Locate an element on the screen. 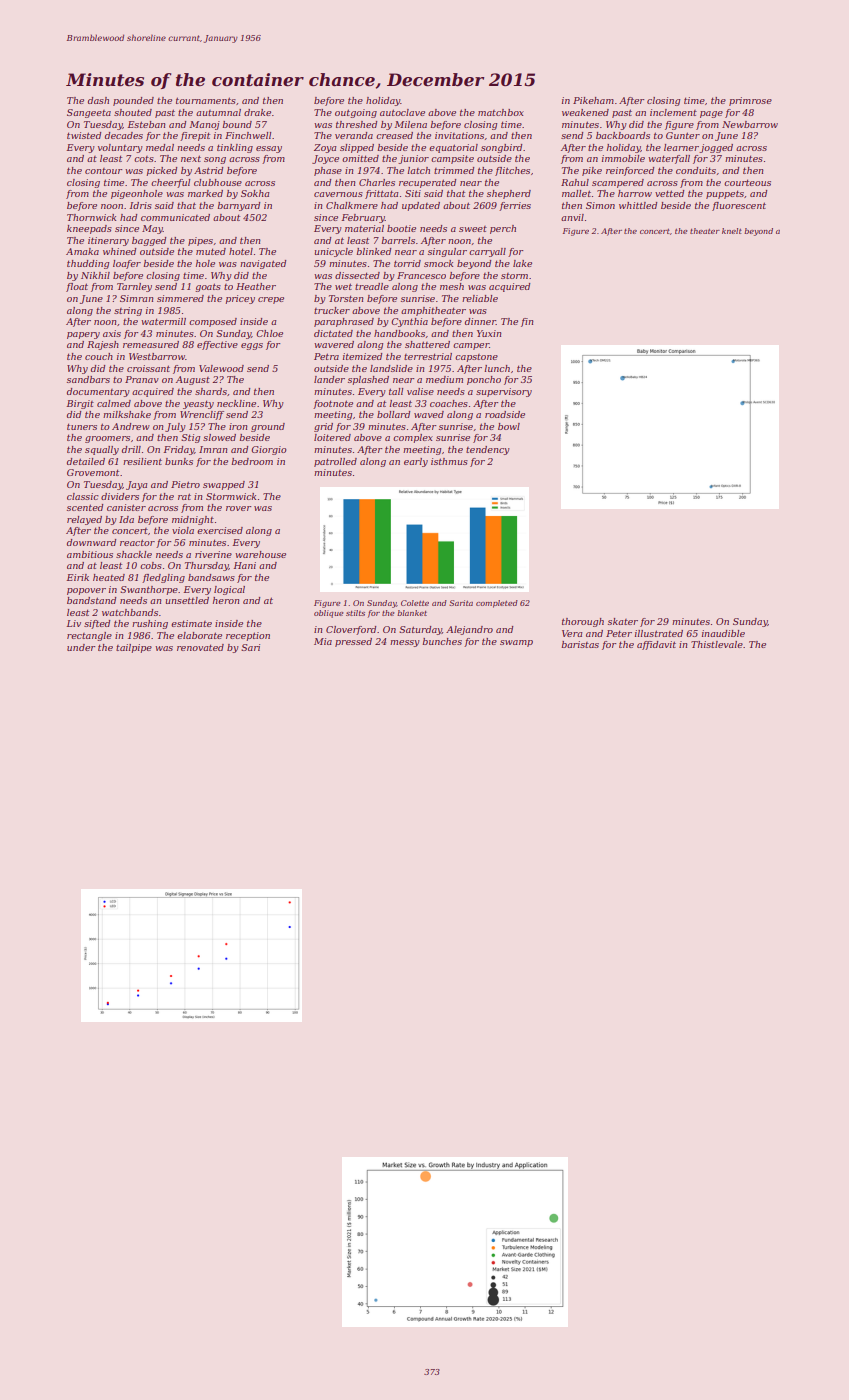 The image size is (849, 1400). rectangle is located at coordinates (89, 636).
